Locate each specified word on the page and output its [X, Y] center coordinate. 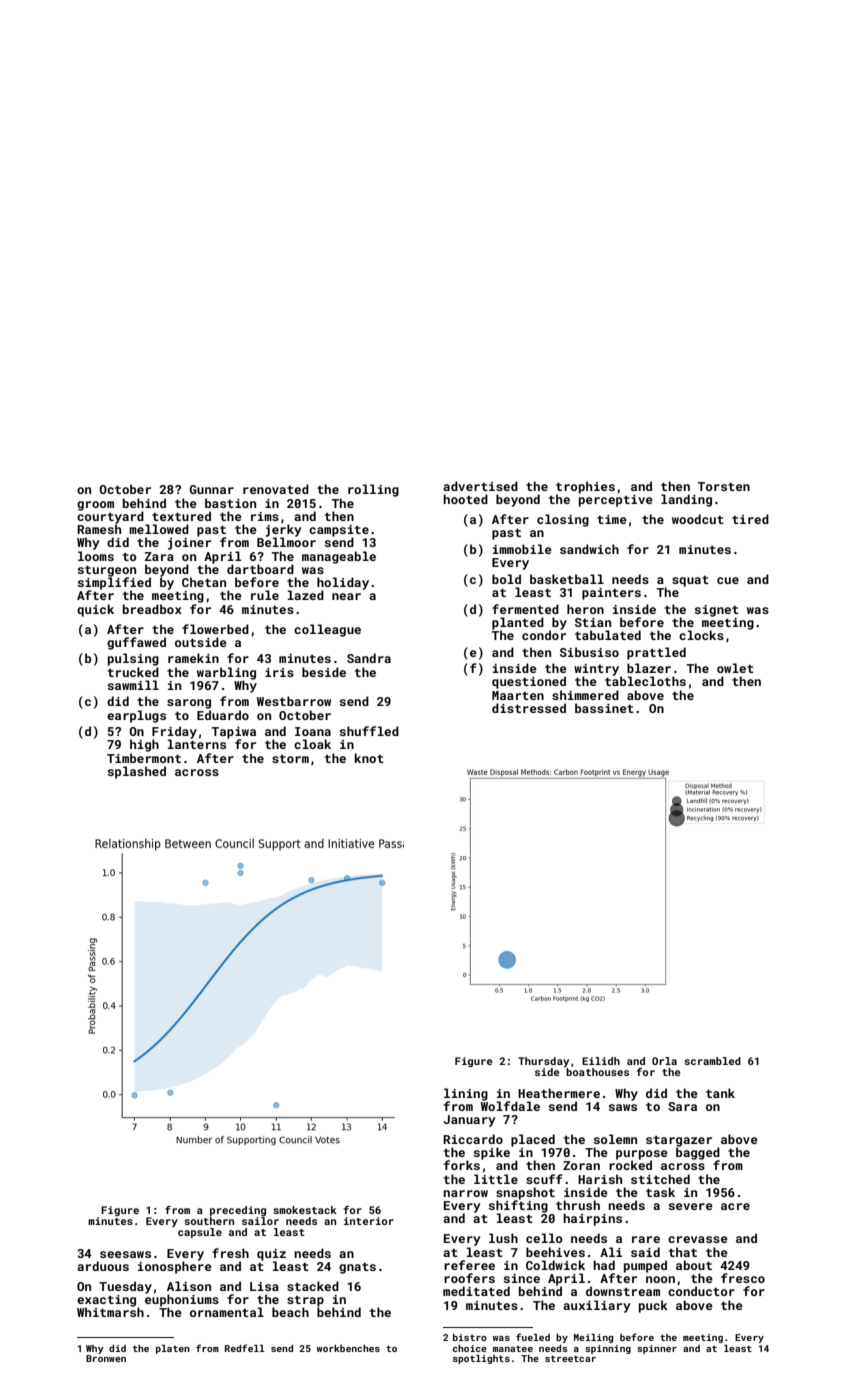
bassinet [604, 708]
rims [265, 516]
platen [173, 1349]
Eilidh [601, 1061]
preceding [238, 1211]
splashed [137, 772]
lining [466, 1094]
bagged [698, 1153]
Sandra [369, 658]
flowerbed [215, 629]
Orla [664, 1061]
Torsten [724, 486]
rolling [373, 490]
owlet [735, 668]
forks [462, 1165]
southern [209, 1221]
